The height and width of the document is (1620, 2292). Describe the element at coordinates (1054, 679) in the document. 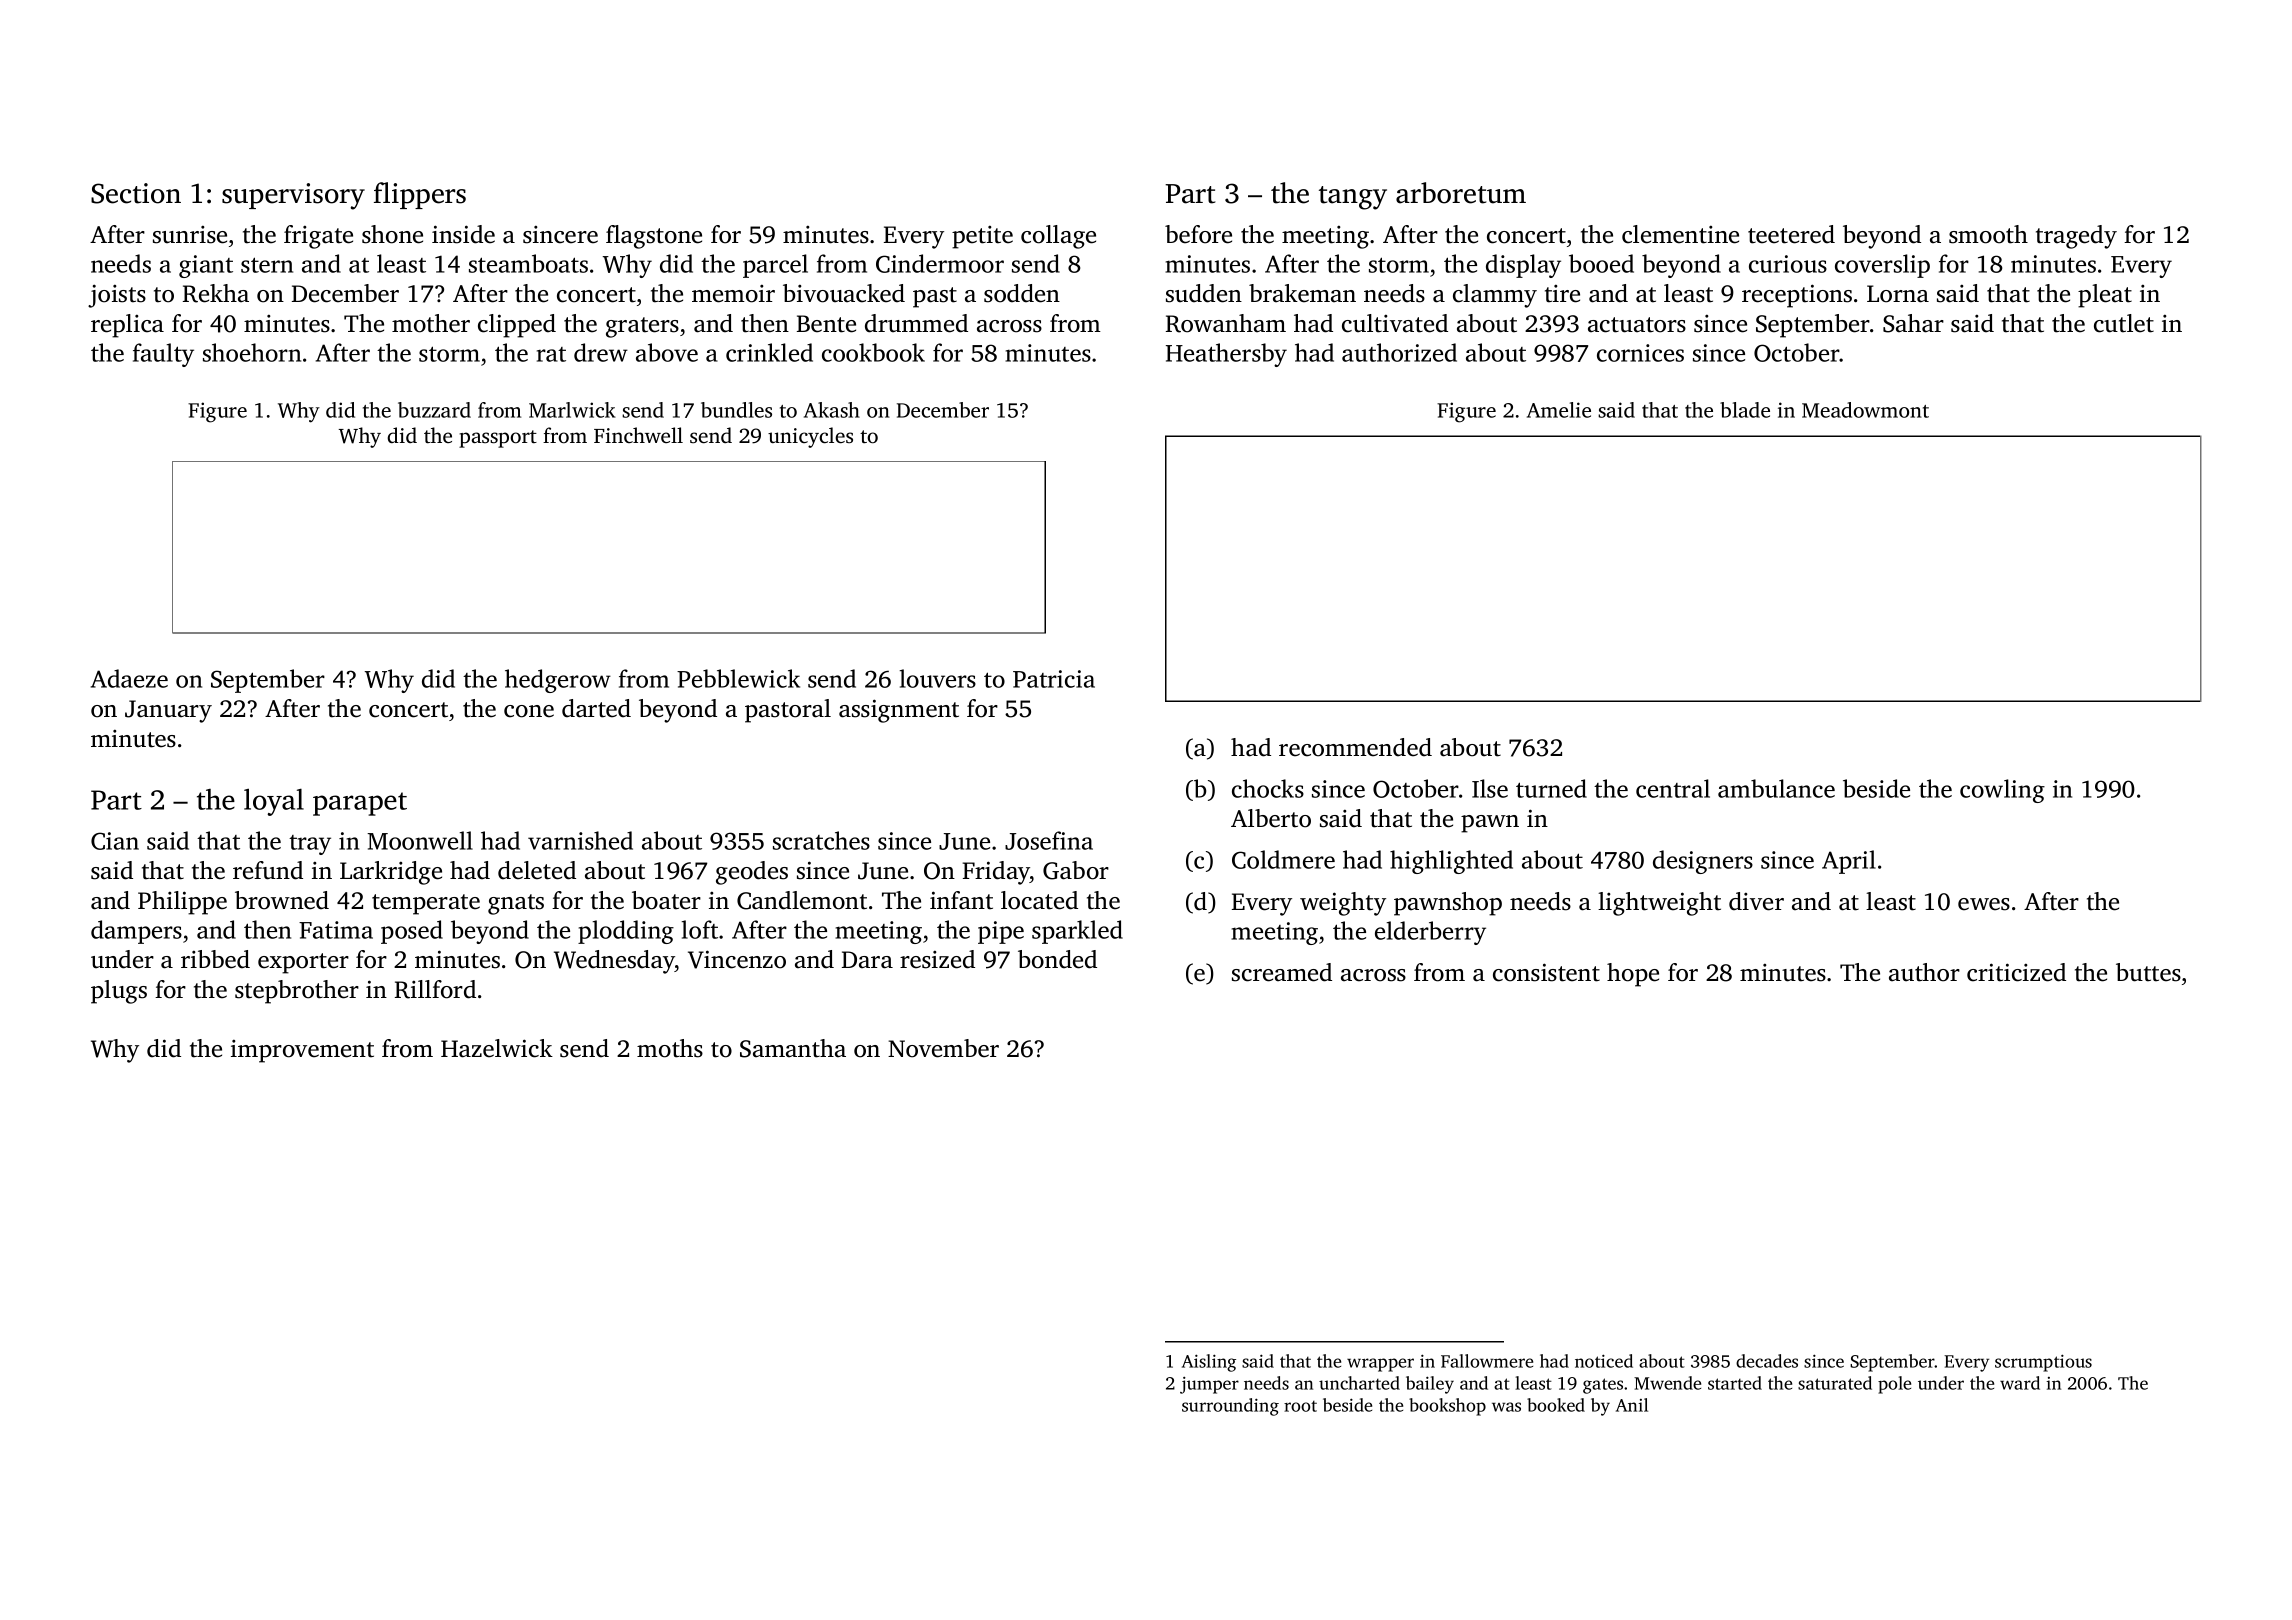

I see `Patricia` at that location.
